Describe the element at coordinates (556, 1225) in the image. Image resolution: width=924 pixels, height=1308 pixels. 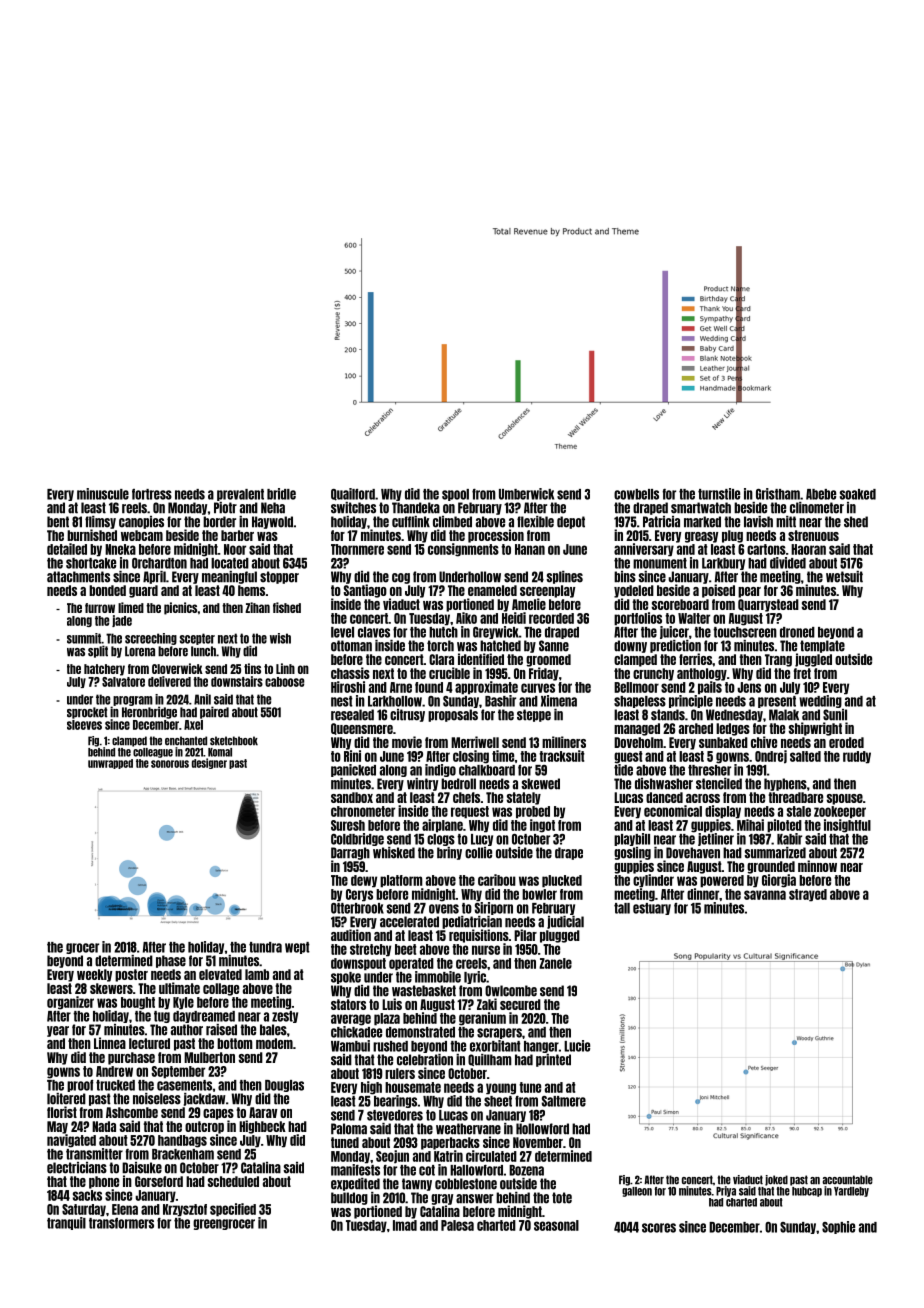
I see `seasonal` at that location.
